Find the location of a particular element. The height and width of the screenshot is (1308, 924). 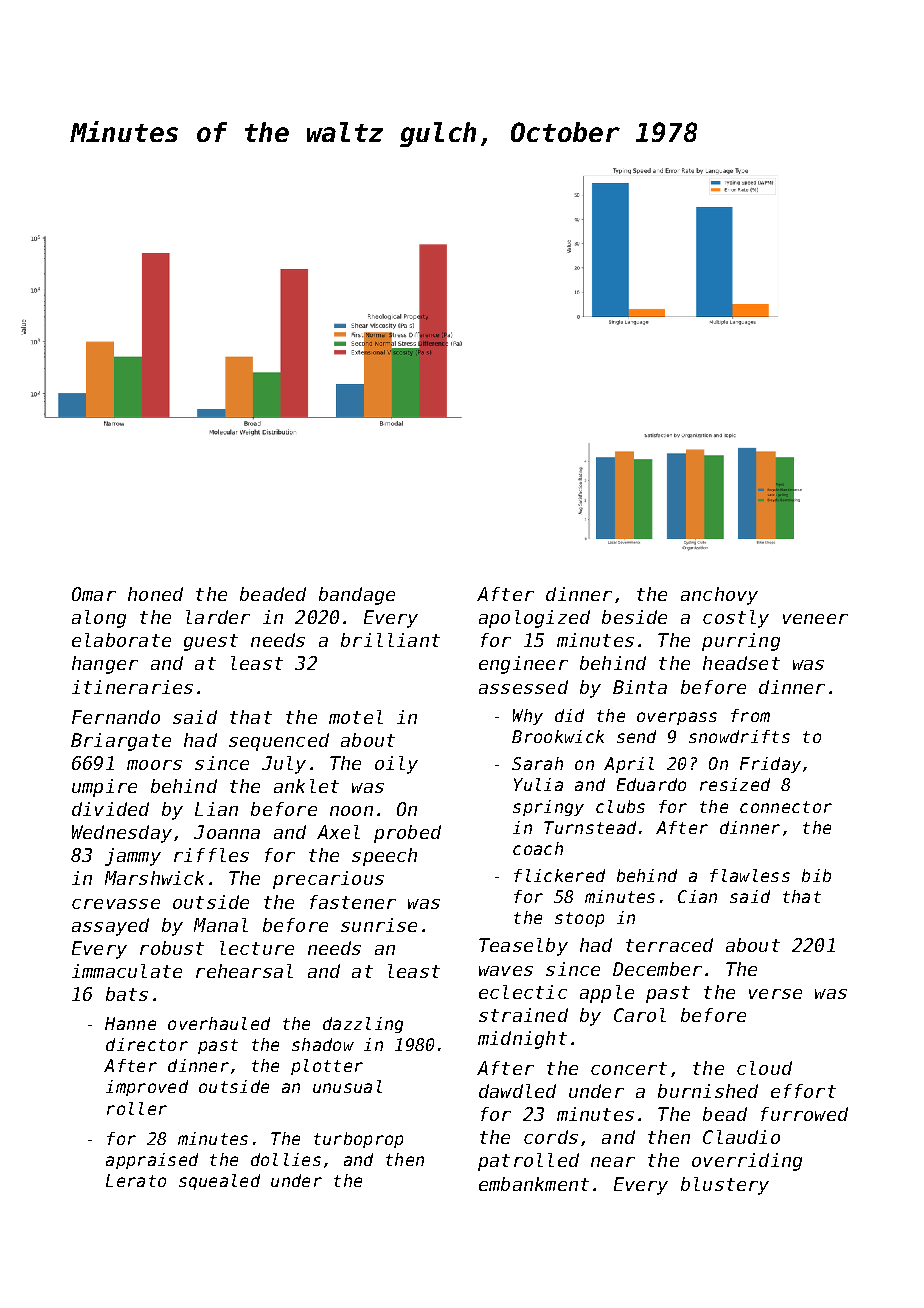

dawdled is located at coordinates (517, 1091).
